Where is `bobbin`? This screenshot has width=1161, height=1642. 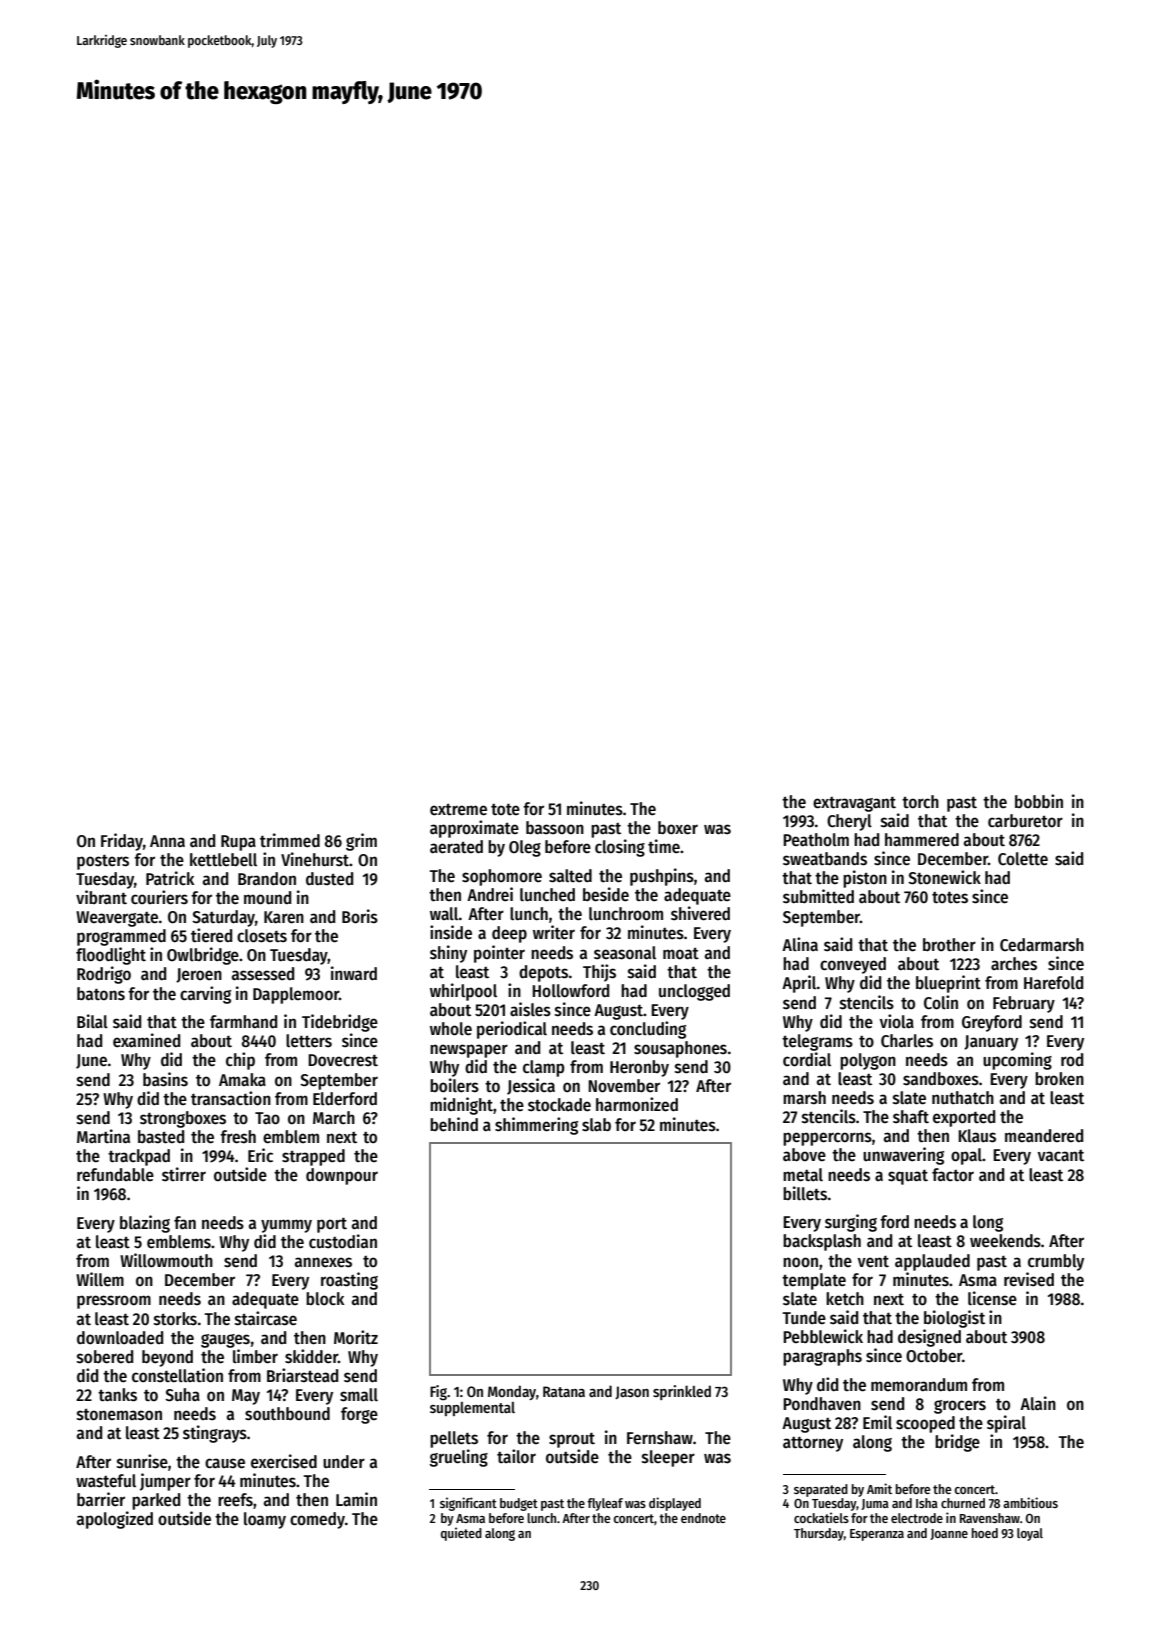 bobbin is located at coordinates (1039, 801).
